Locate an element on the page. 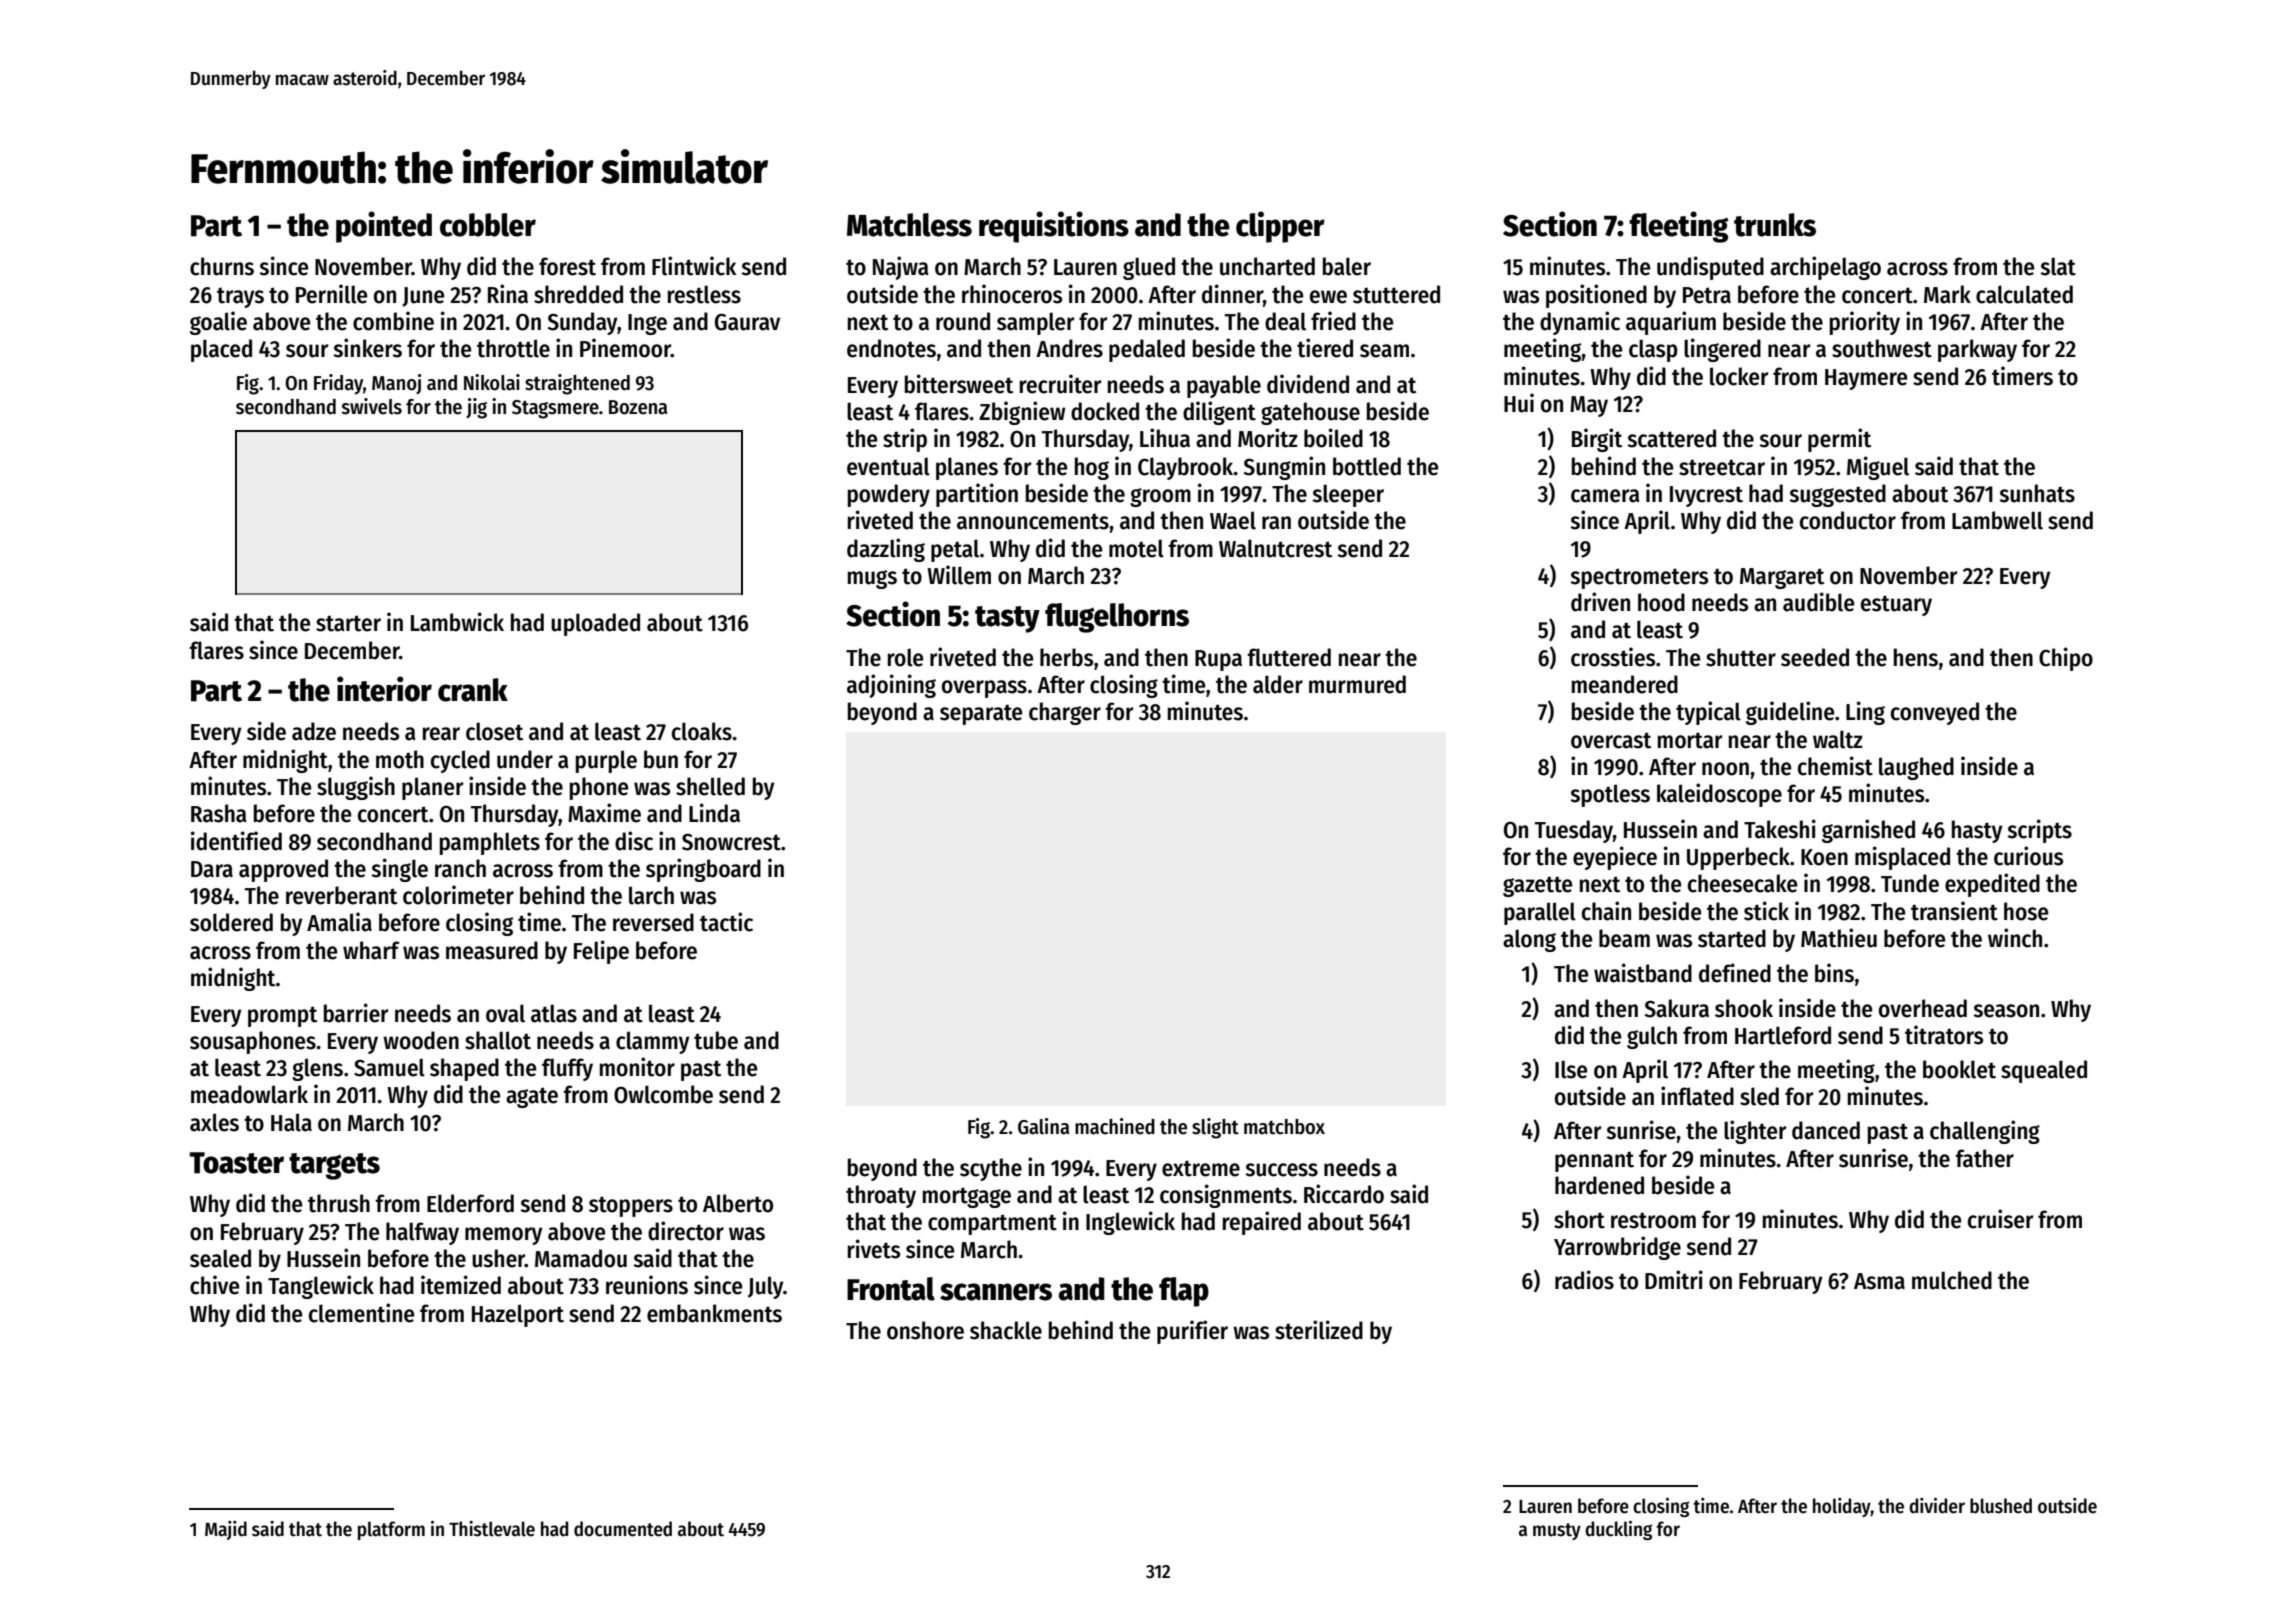 The width and height of the page is (2292, 1620). Moritz is located at coordinates (1268, 438).
